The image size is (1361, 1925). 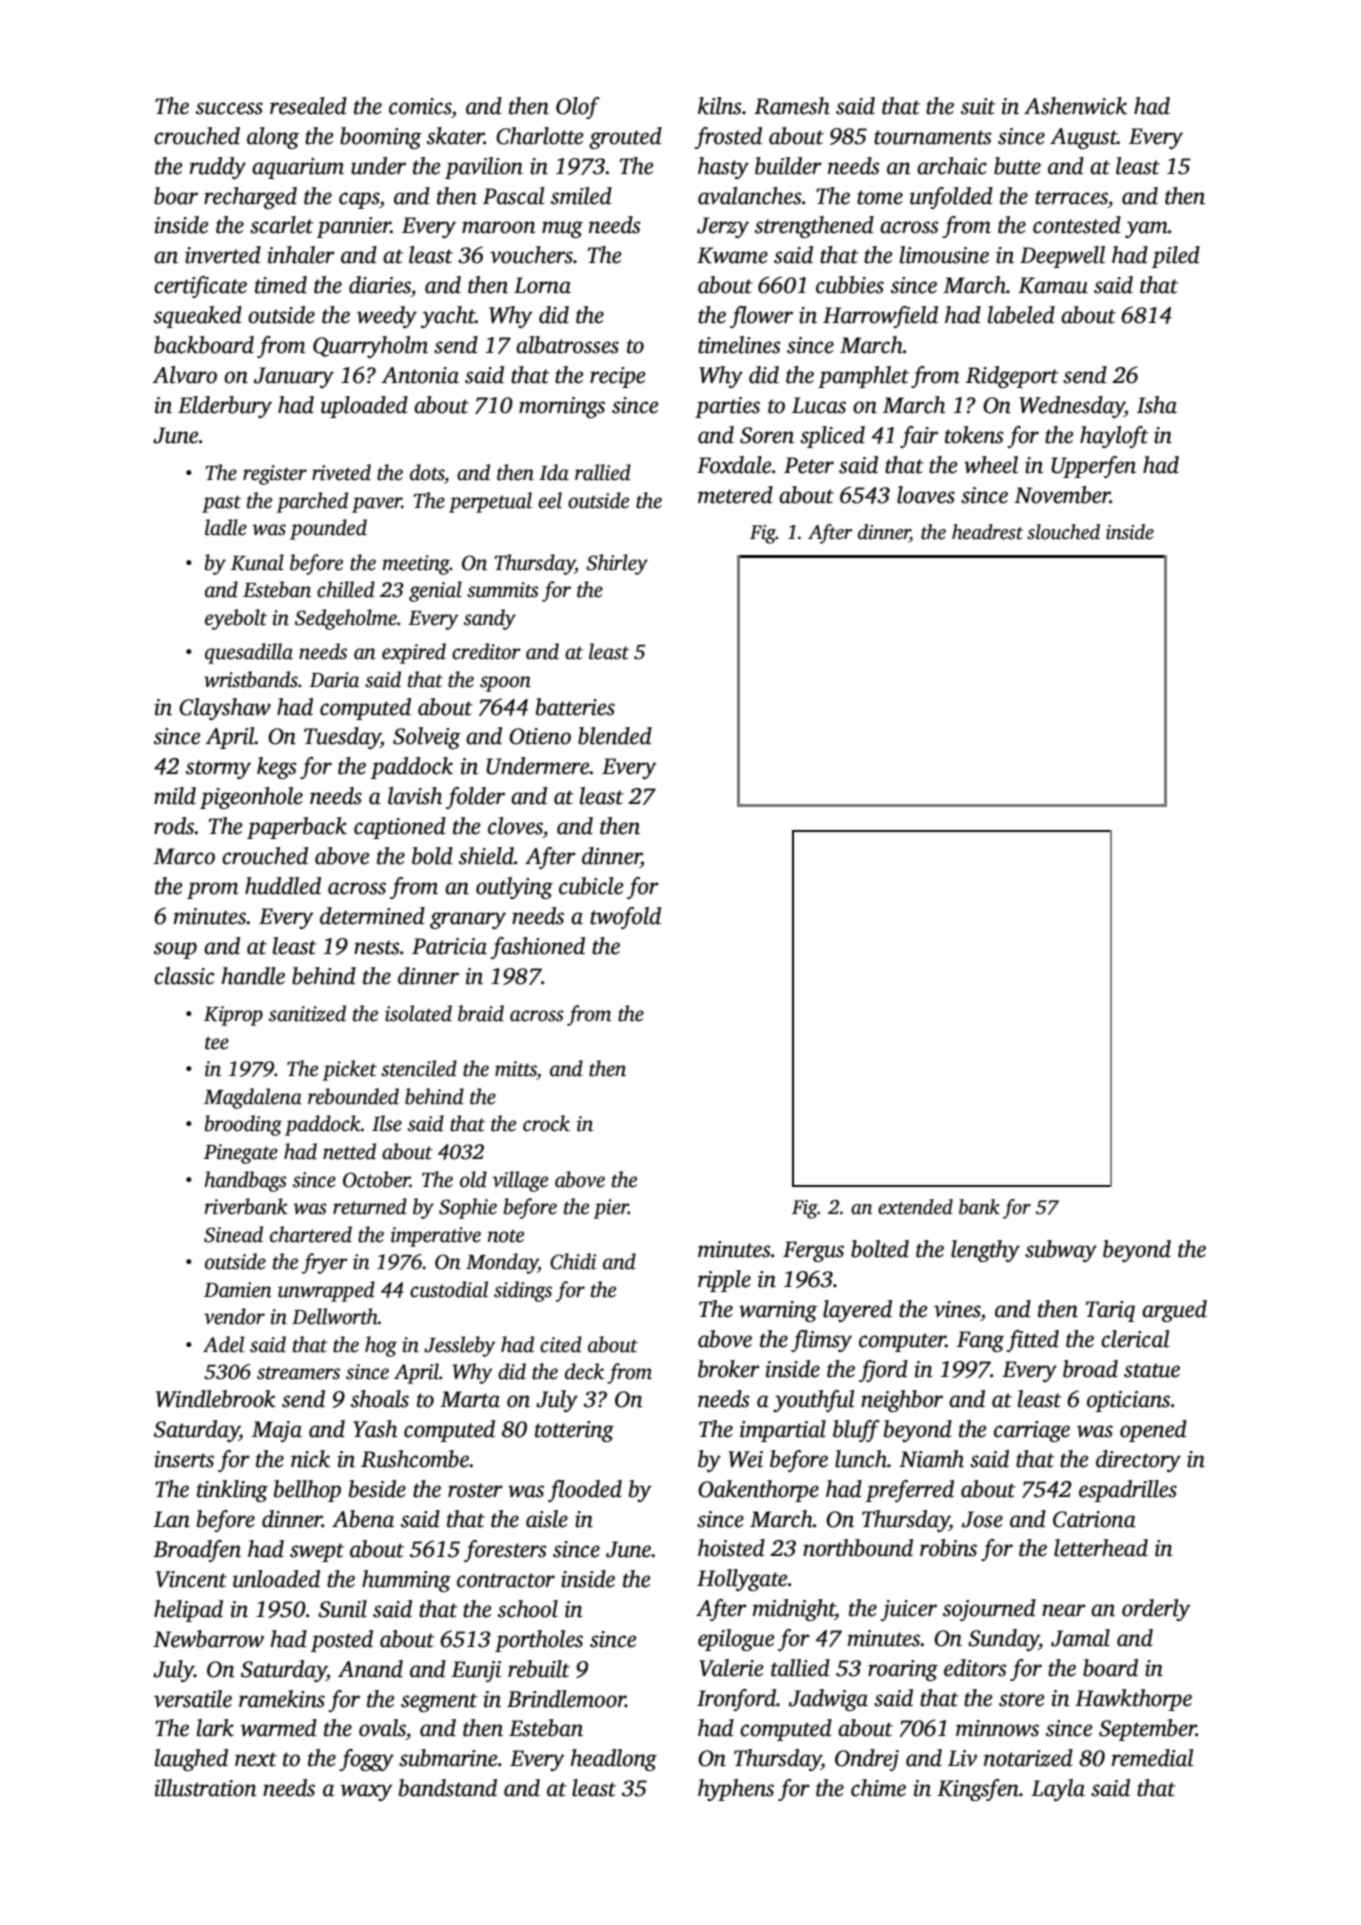 What do you see at coordinates (229, 108) in the image?
I see `success` at bounding box center [229, 108].
